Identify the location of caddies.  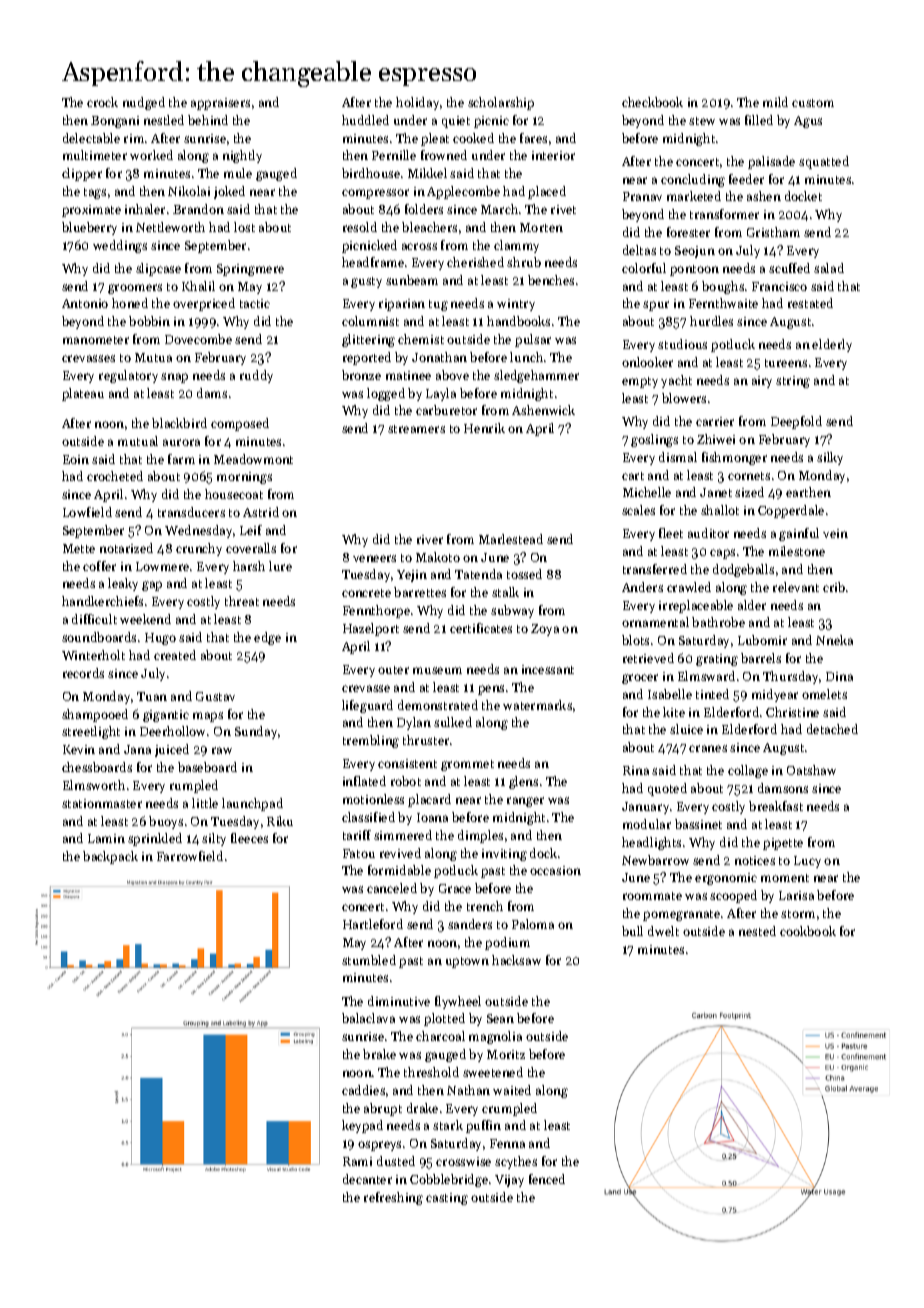
(363, 1090).
